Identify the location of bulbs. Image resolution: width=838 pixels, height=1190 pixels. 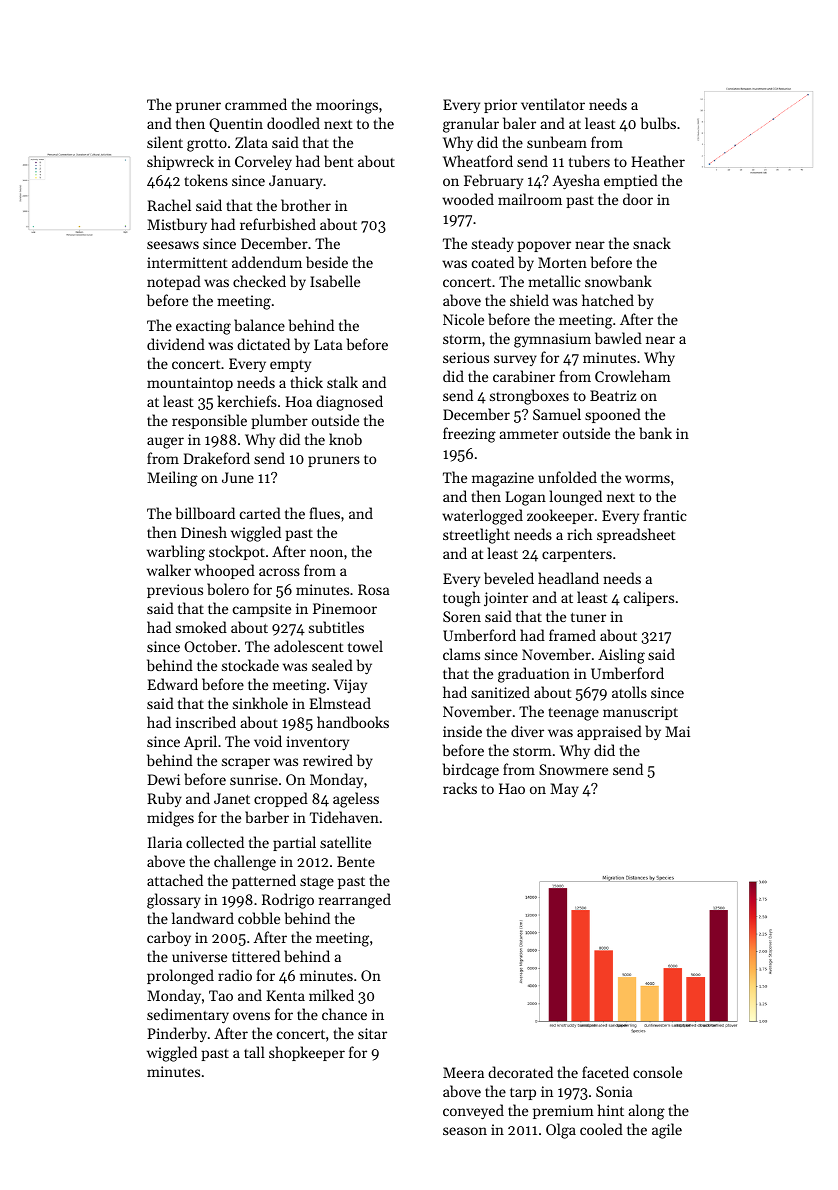
(658, 123).
